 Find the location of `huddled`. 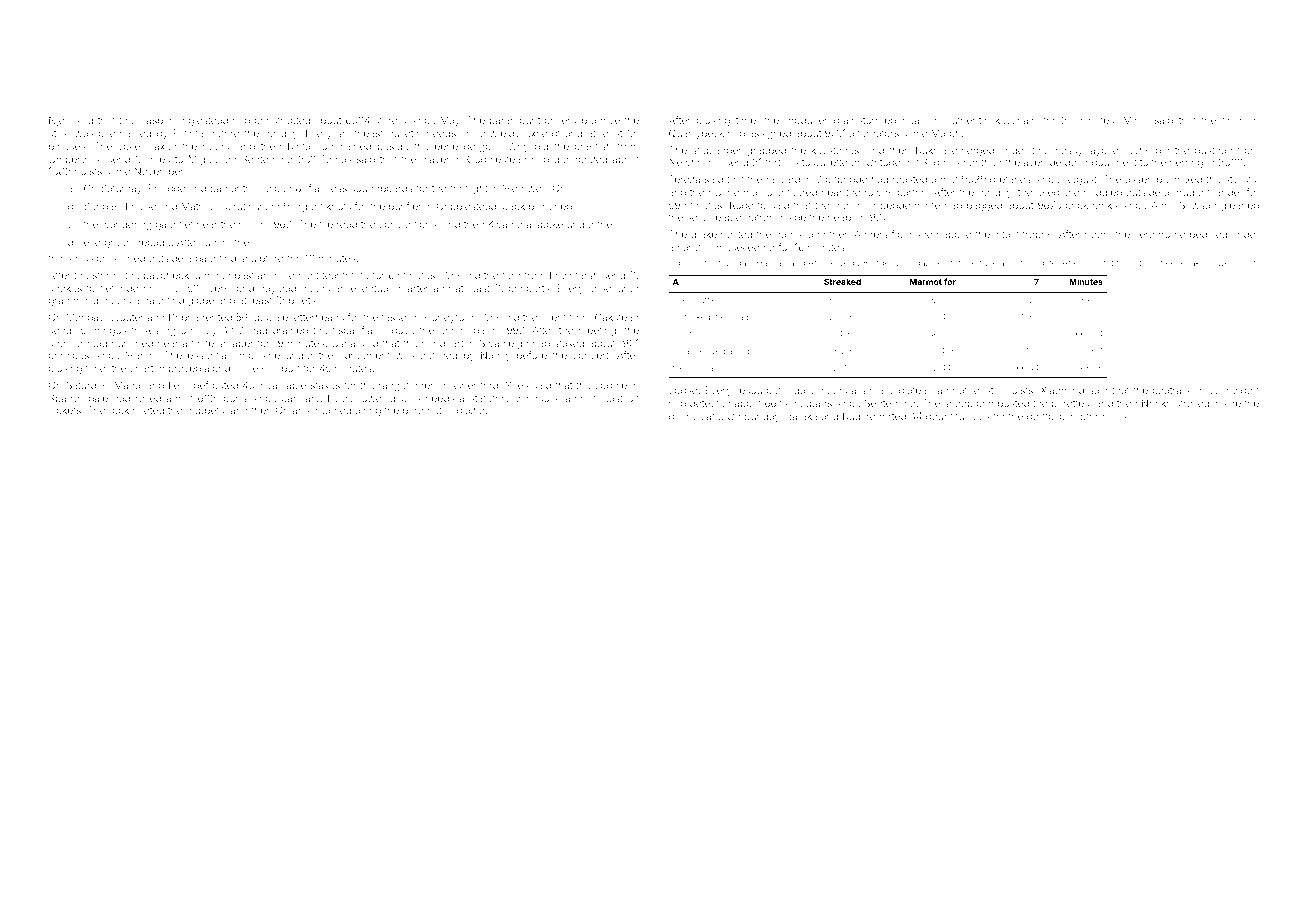

huddled is located at coordinates (1103, 192).
